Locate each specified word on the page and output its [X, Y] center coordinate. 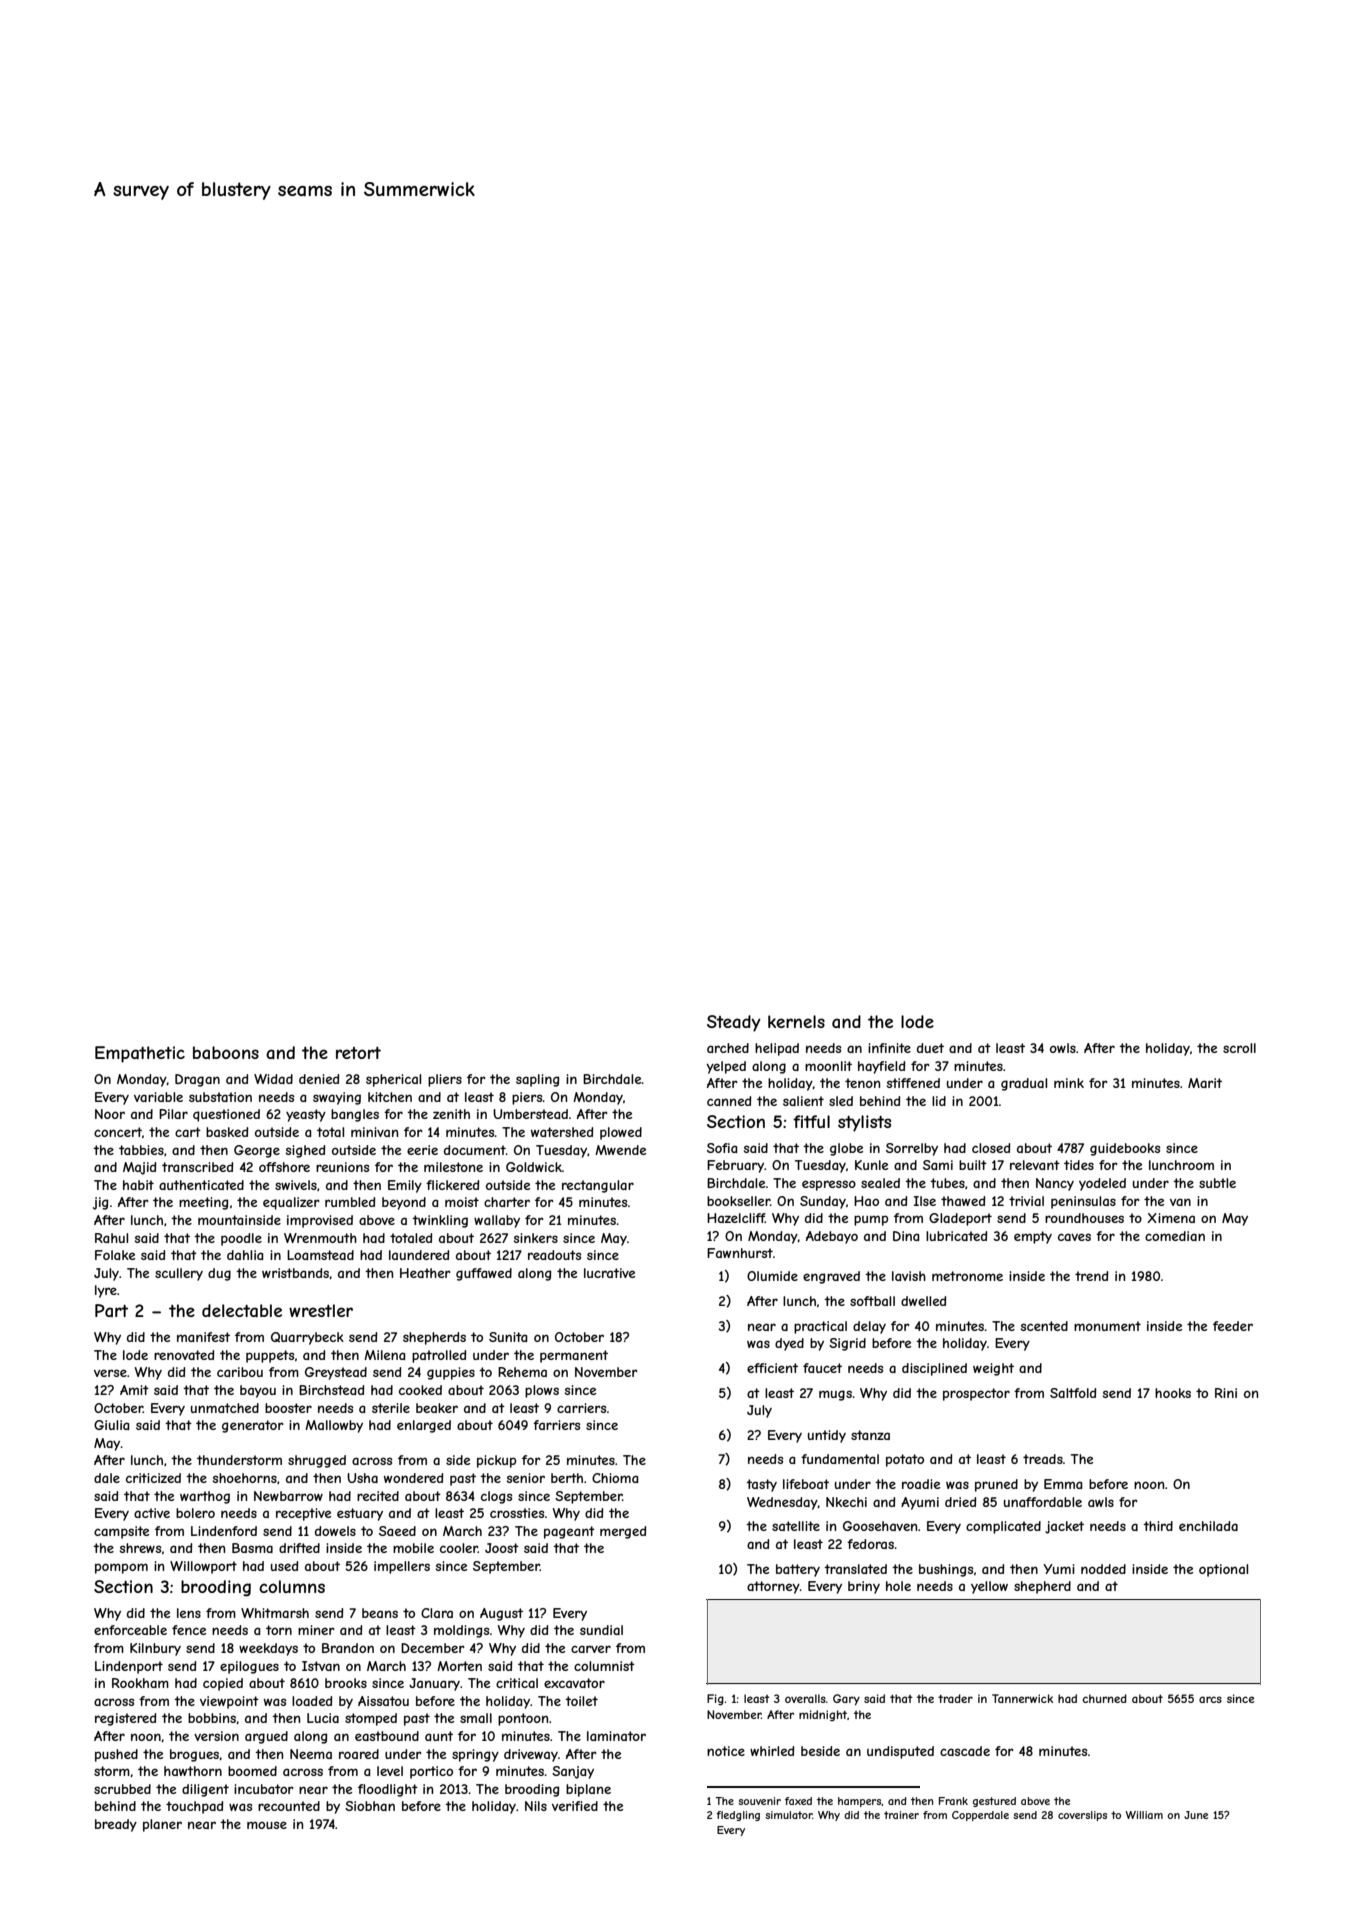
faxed [798, 1801]
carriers [581, 1408]
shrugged [317, 1461]
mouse [267, 1825]
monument [1107, 1326]
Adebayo [832, 1237]
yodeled [1102, 1184]
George [257, 1151]
